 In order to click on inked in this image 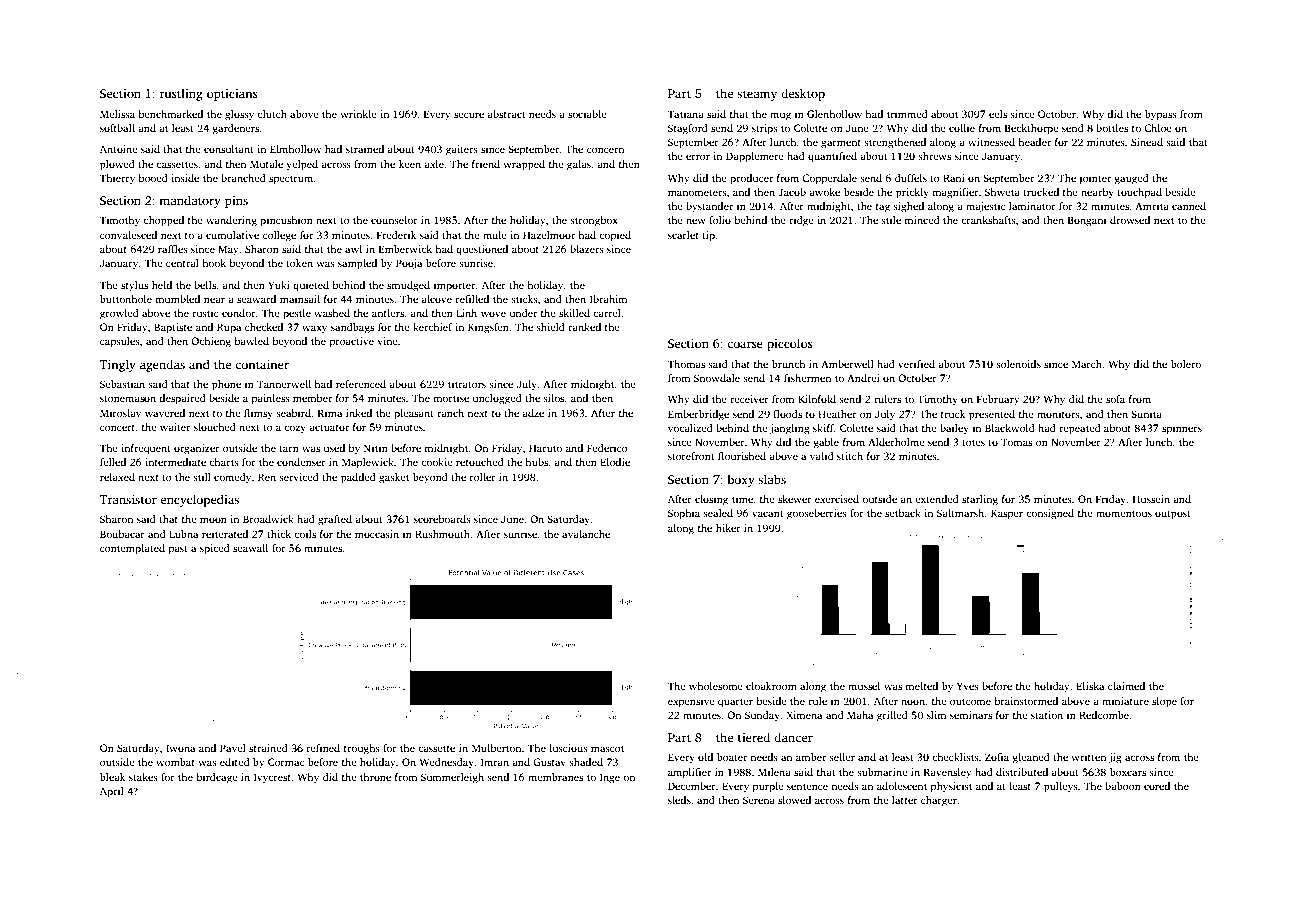, I will do `click(359, 413)`.
